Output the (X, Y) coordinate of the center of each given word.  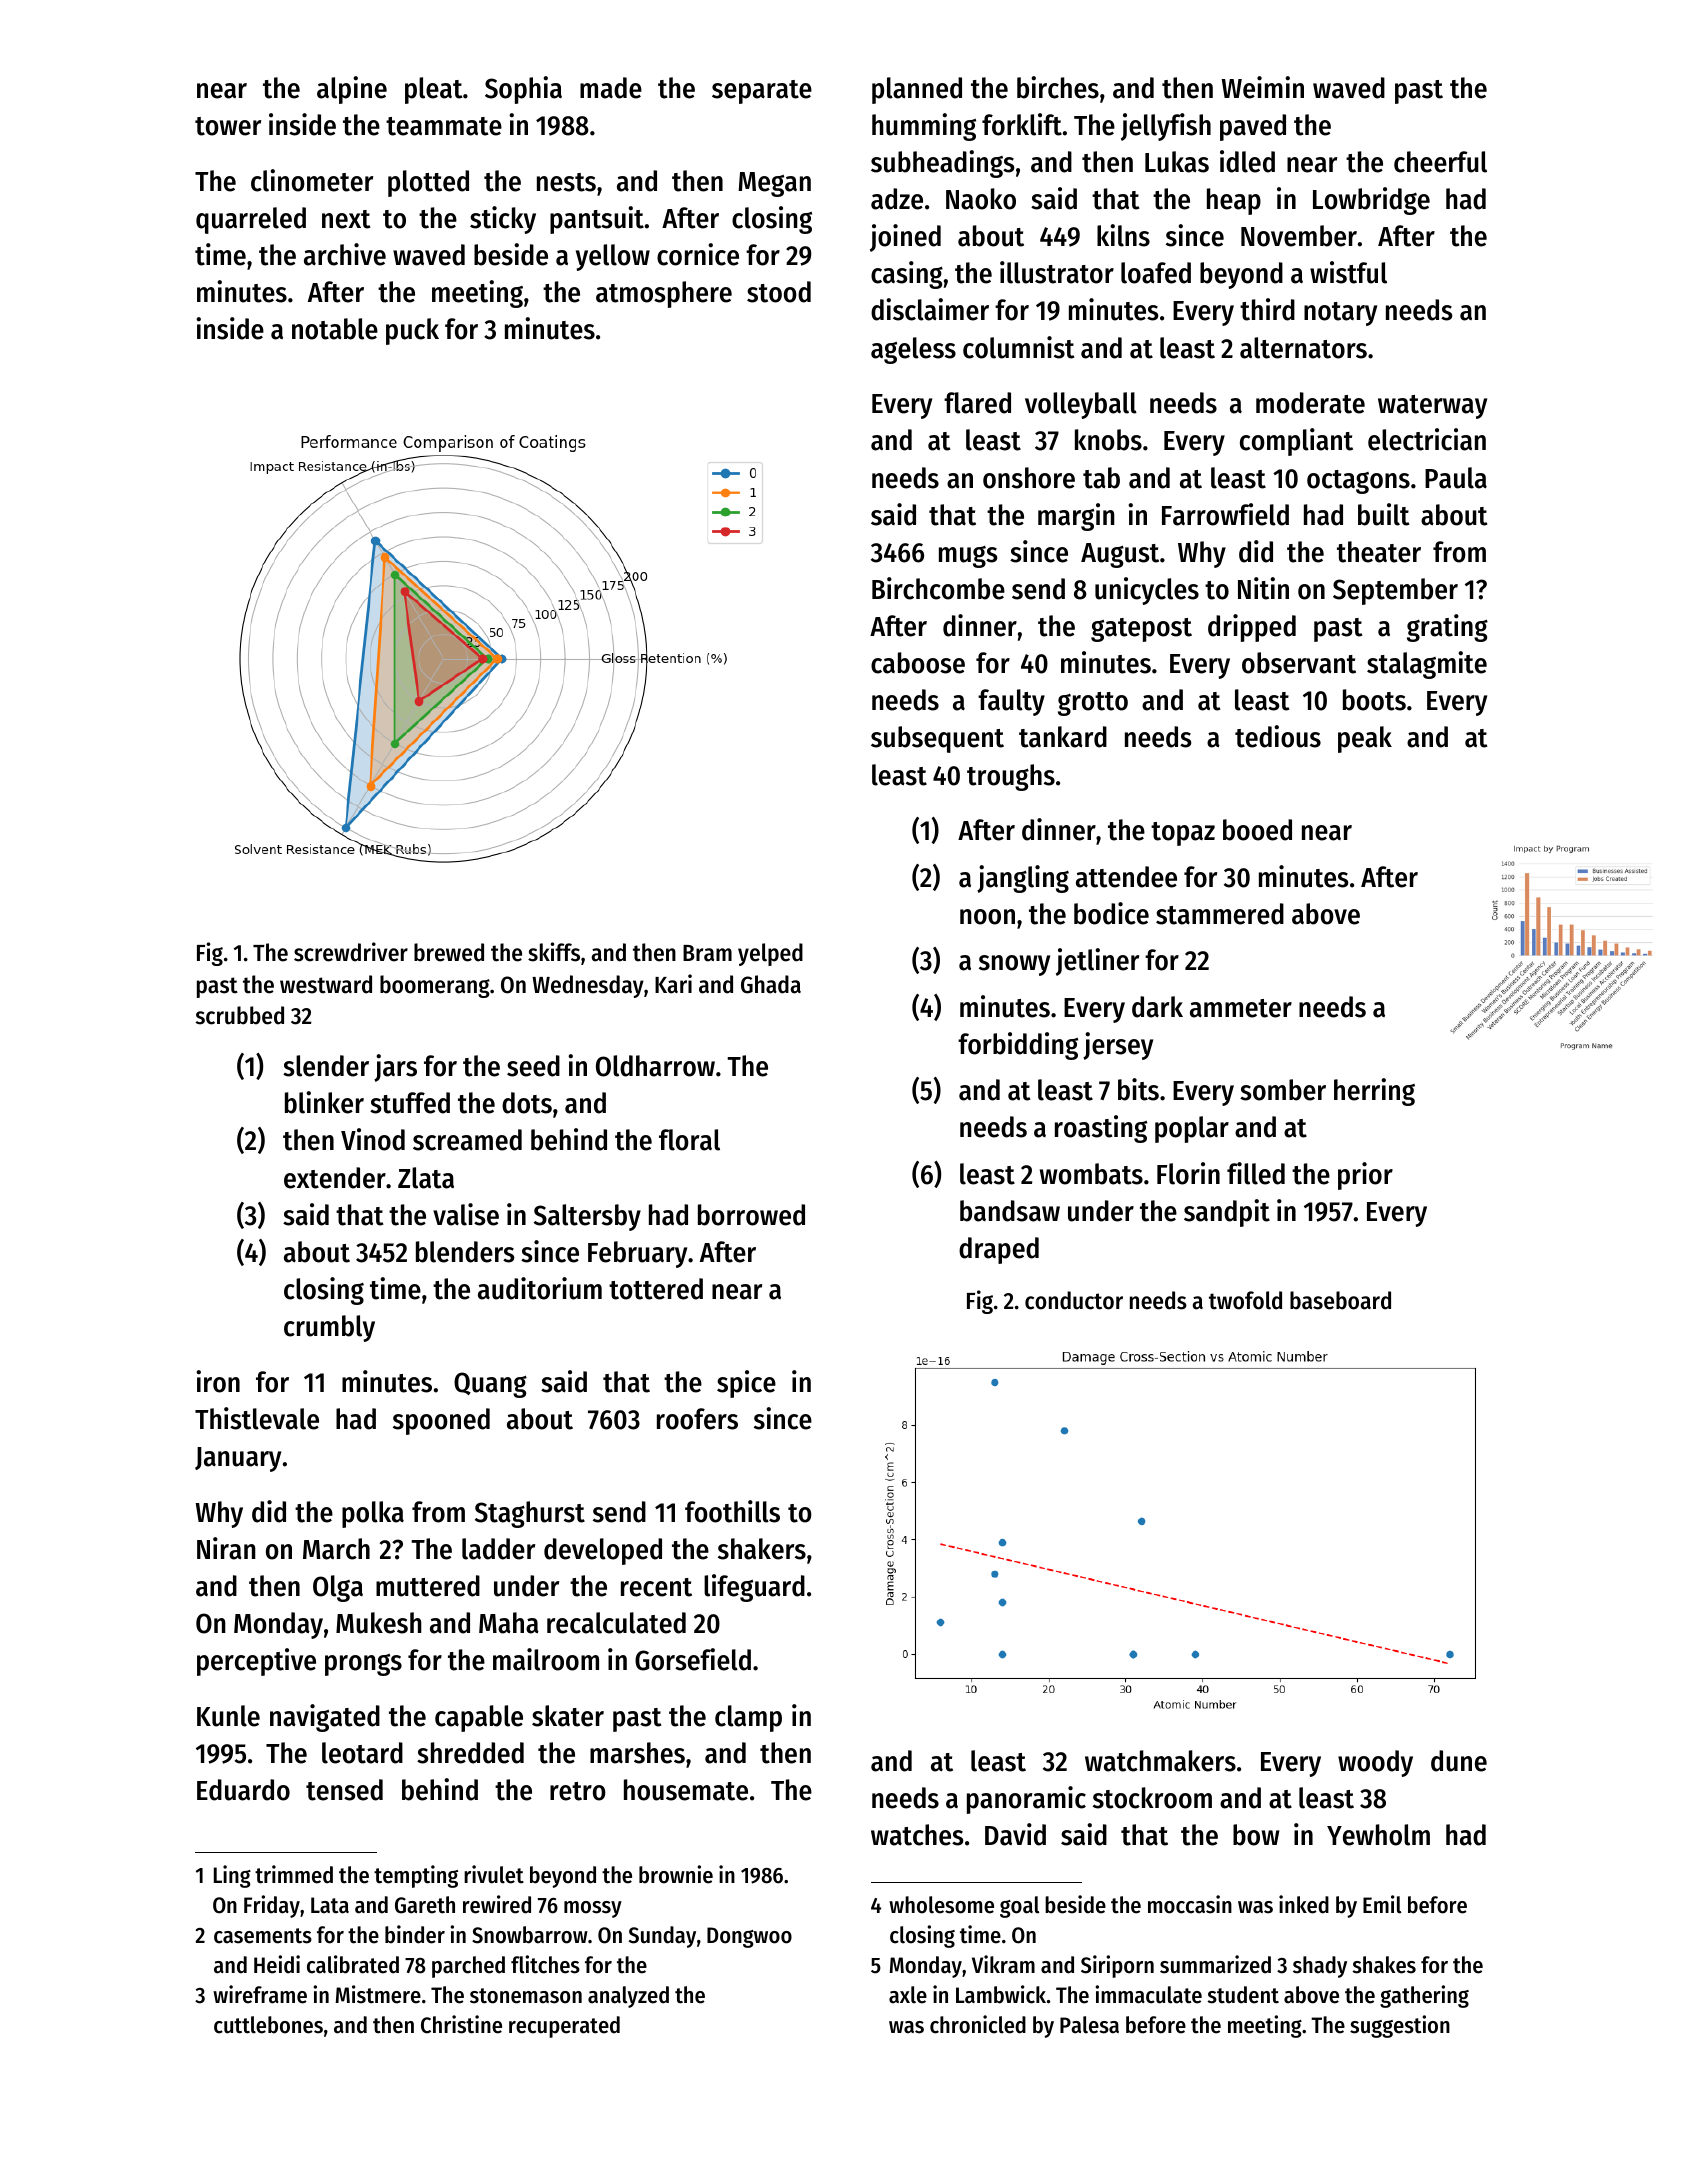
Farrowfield (1225, 514)
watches (917, 1835)
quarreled (251, 220)
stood (779, 292)
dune (1459, 1761)
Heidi (277, 1964)
